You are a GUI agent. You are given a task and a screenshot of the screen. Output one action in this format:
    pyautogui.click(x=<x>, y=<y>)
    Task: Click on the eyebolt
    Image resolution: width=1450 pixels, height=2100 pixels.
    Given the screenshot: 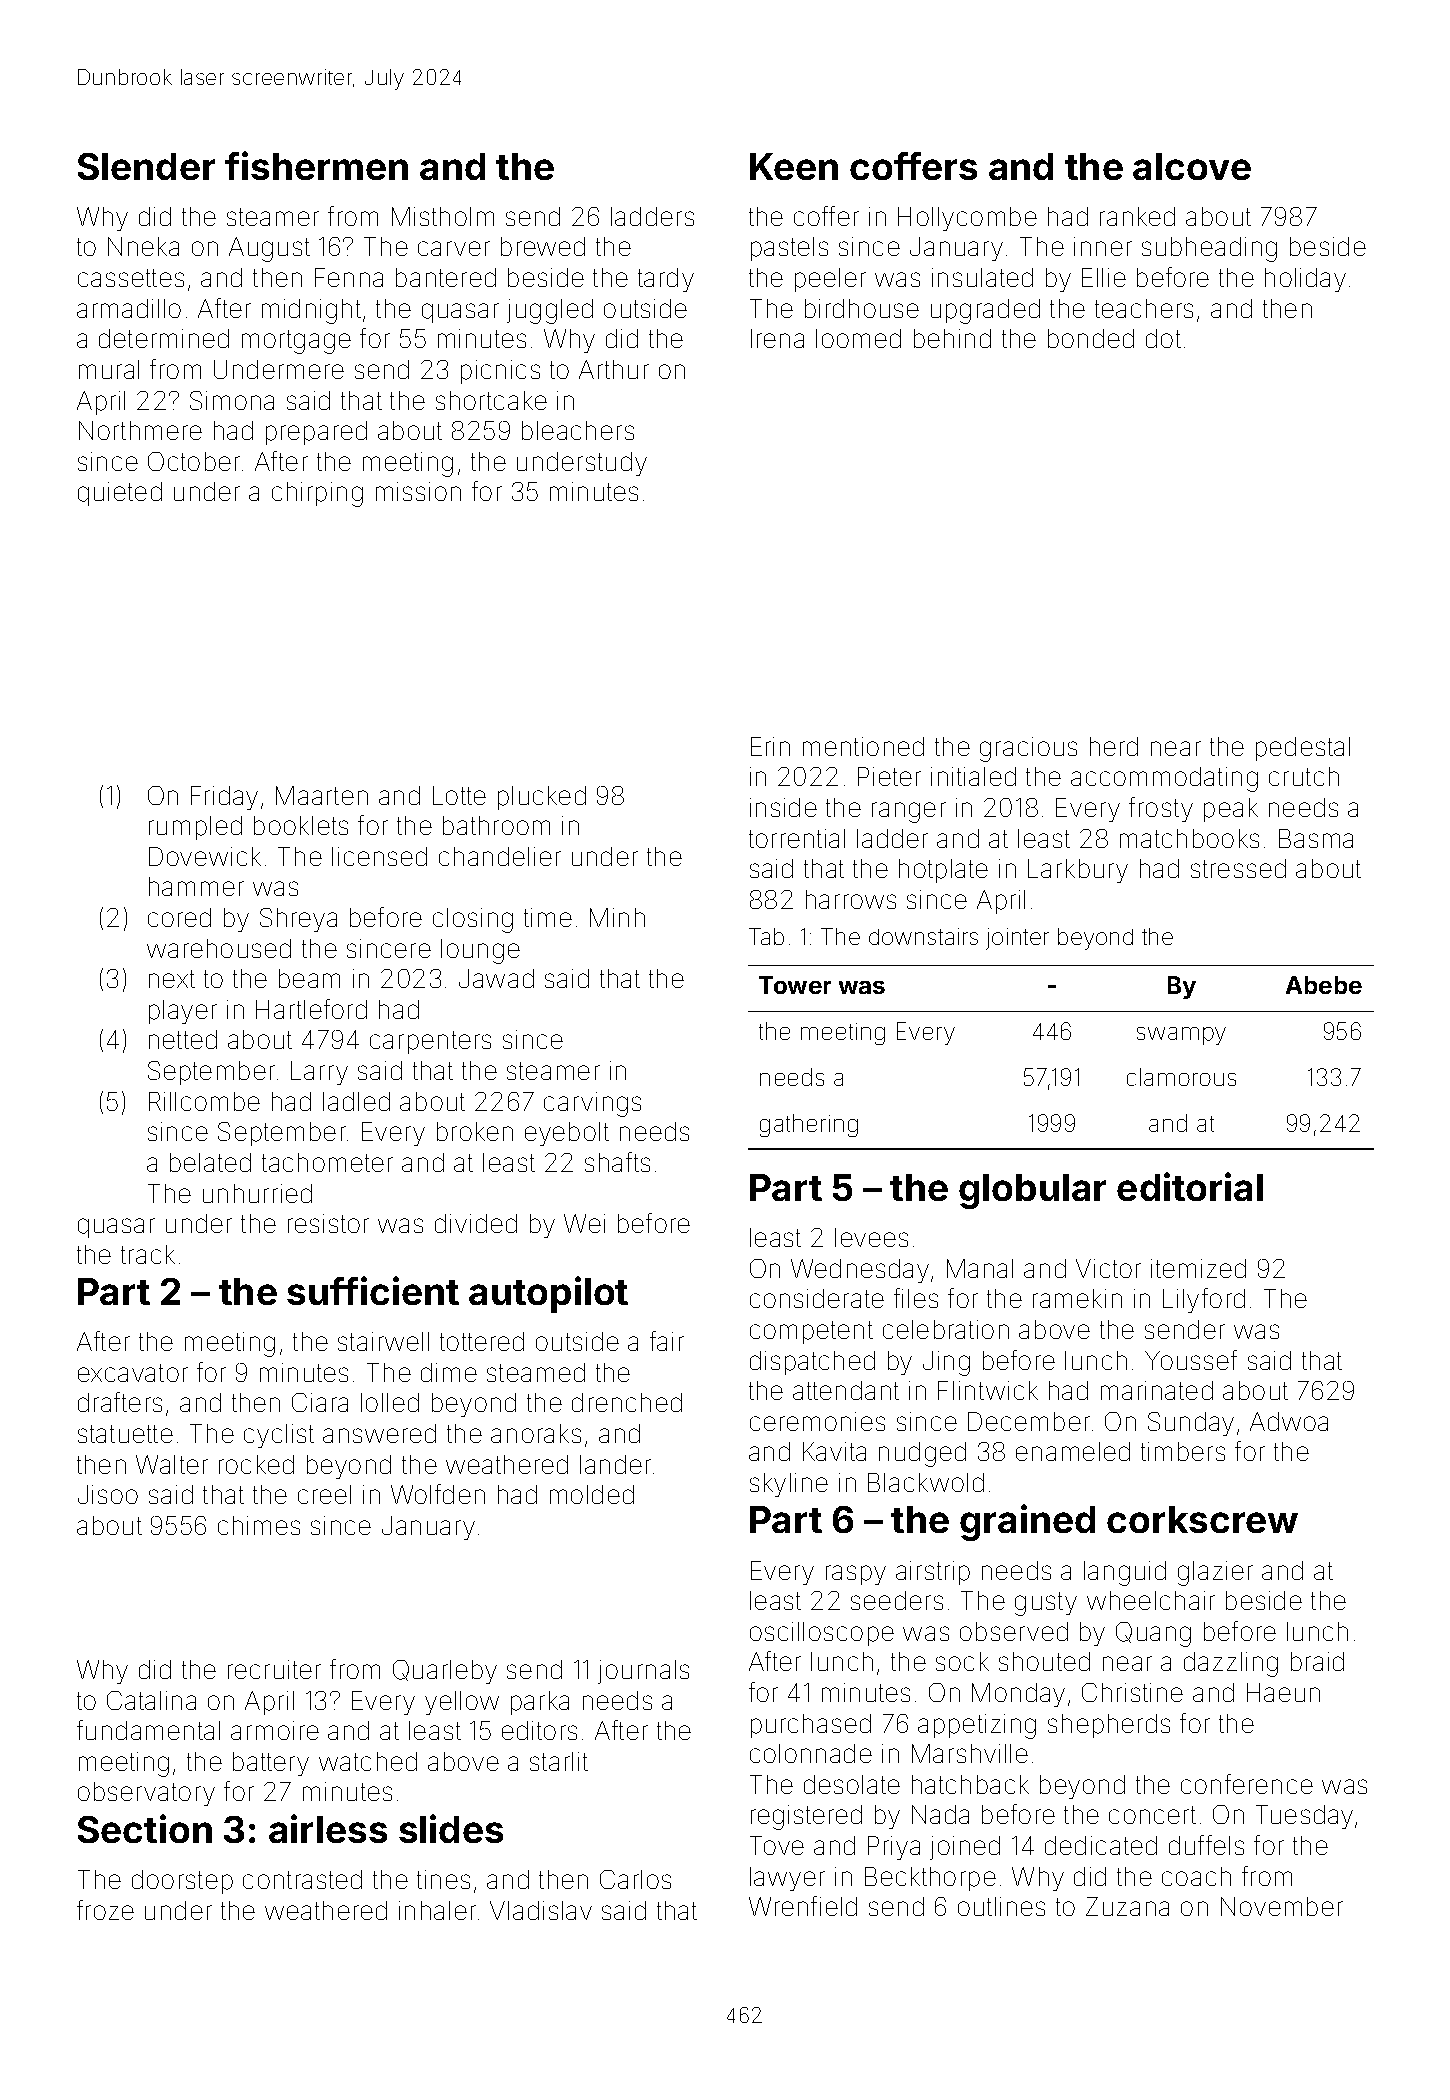 What is the action you would take?
    pyautogui.click(x=567, y=1134)
